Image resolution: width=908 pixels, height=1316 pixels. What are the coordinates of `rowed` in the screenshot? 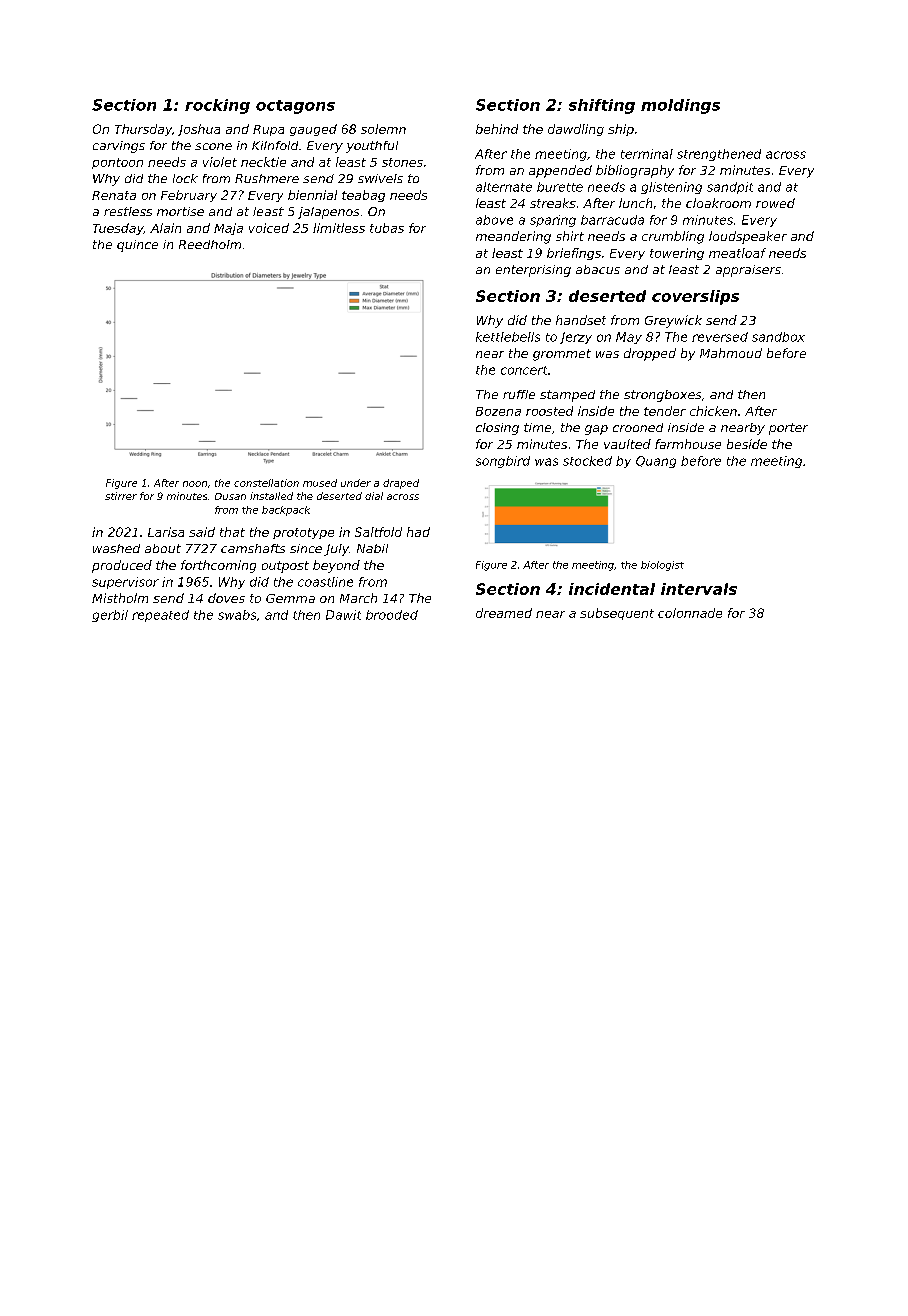 It's located at (775, 203).
